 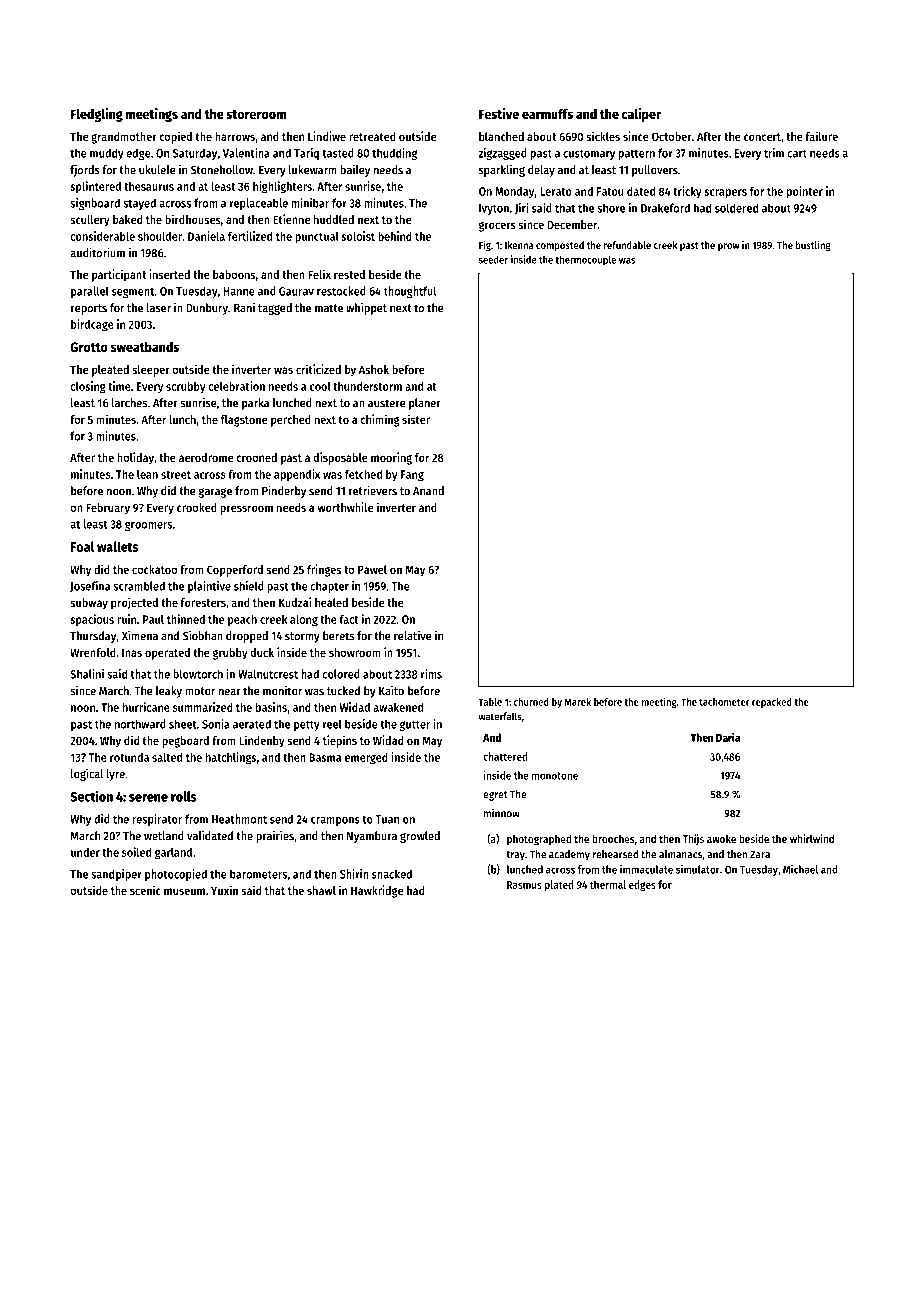 What do you see at coordinates (499, 113) in the document?
I see `Festive` at bounding box center [499, 113].
